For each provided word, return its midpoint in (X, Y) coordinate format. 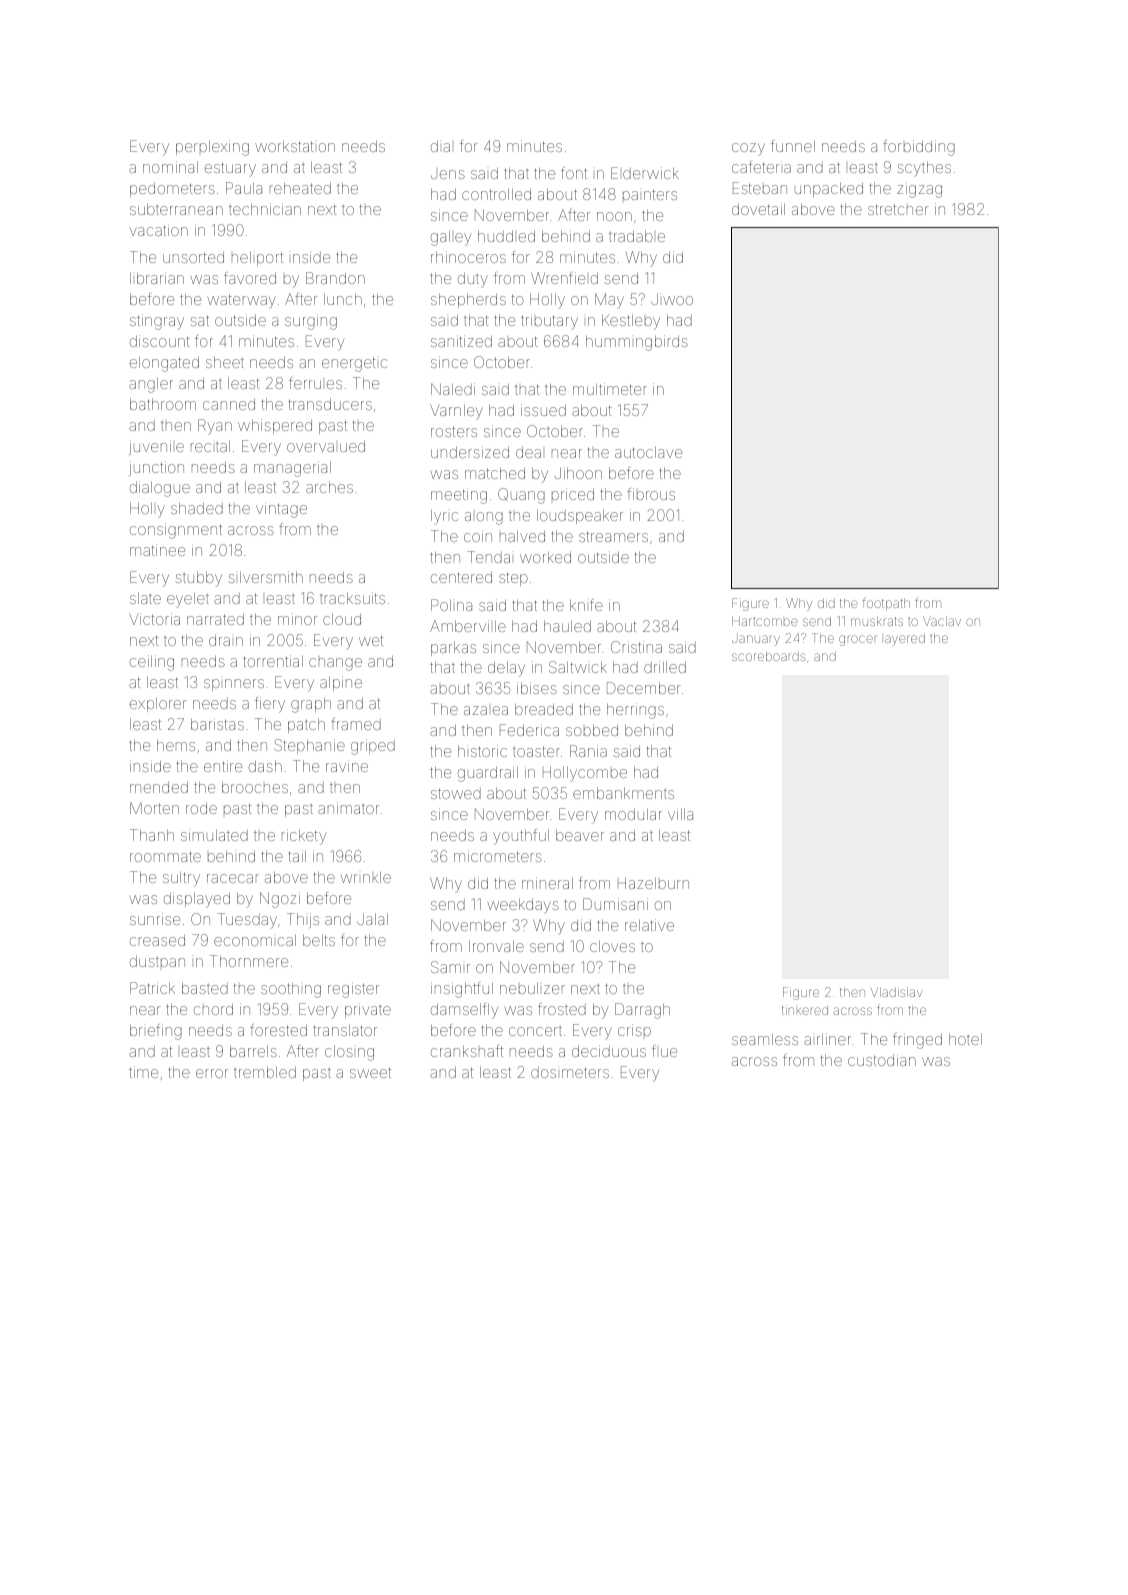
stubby (199, 579)
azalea (486, 710)
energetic (354, 364)
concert (535, 1031)
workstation (295, 146)
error (212, 1073)
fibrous (651, 494)
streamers (613, 536)
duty (473, 280)
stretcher (898, 209)
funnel (793, 146)
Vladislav (896, 992)
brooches (255, 787)
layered (905, 639)
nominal (170, 167)
